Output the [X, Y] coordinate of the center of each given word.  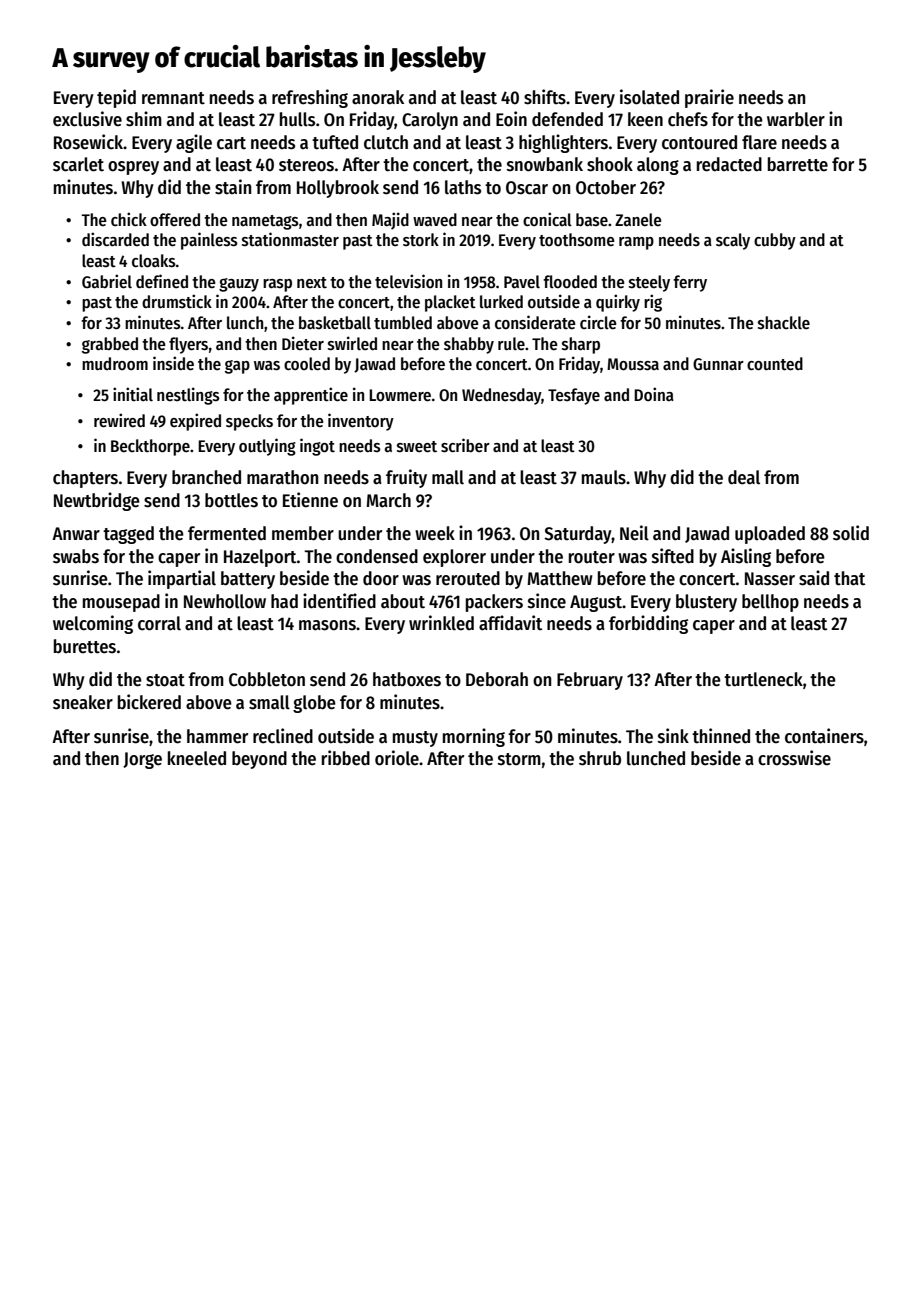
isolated [649, 97]
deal [744, 477]
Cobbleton [267, 679]
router [592, 557]
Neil [634, 533]
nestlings [188, 396]
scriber [465, 445]
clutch [386, 142]
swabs [76, 556]
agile [194, 143]
